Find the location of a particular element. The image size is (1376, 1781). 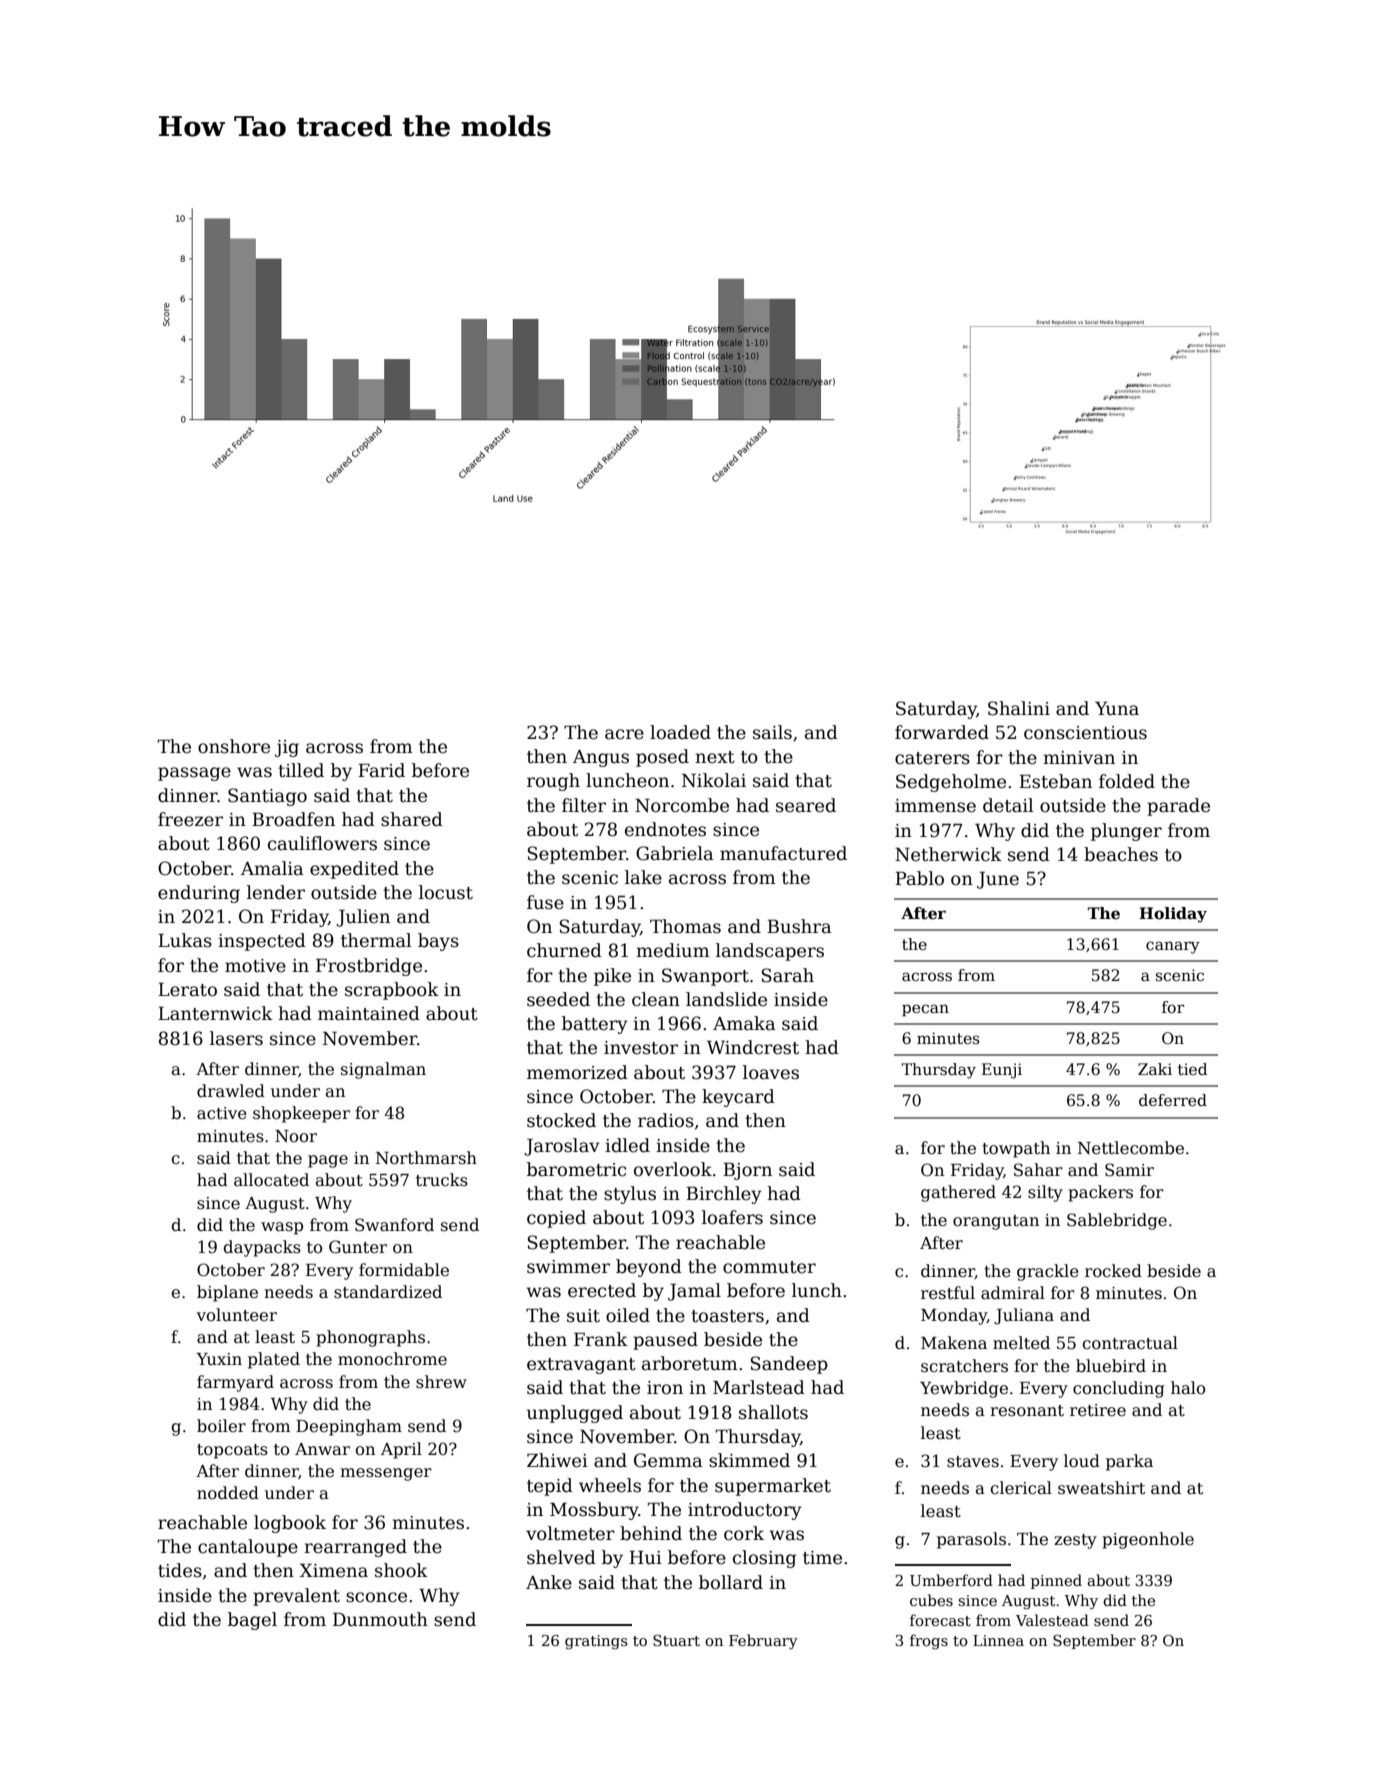

pinned is located at coordinates (1056, 1581).
